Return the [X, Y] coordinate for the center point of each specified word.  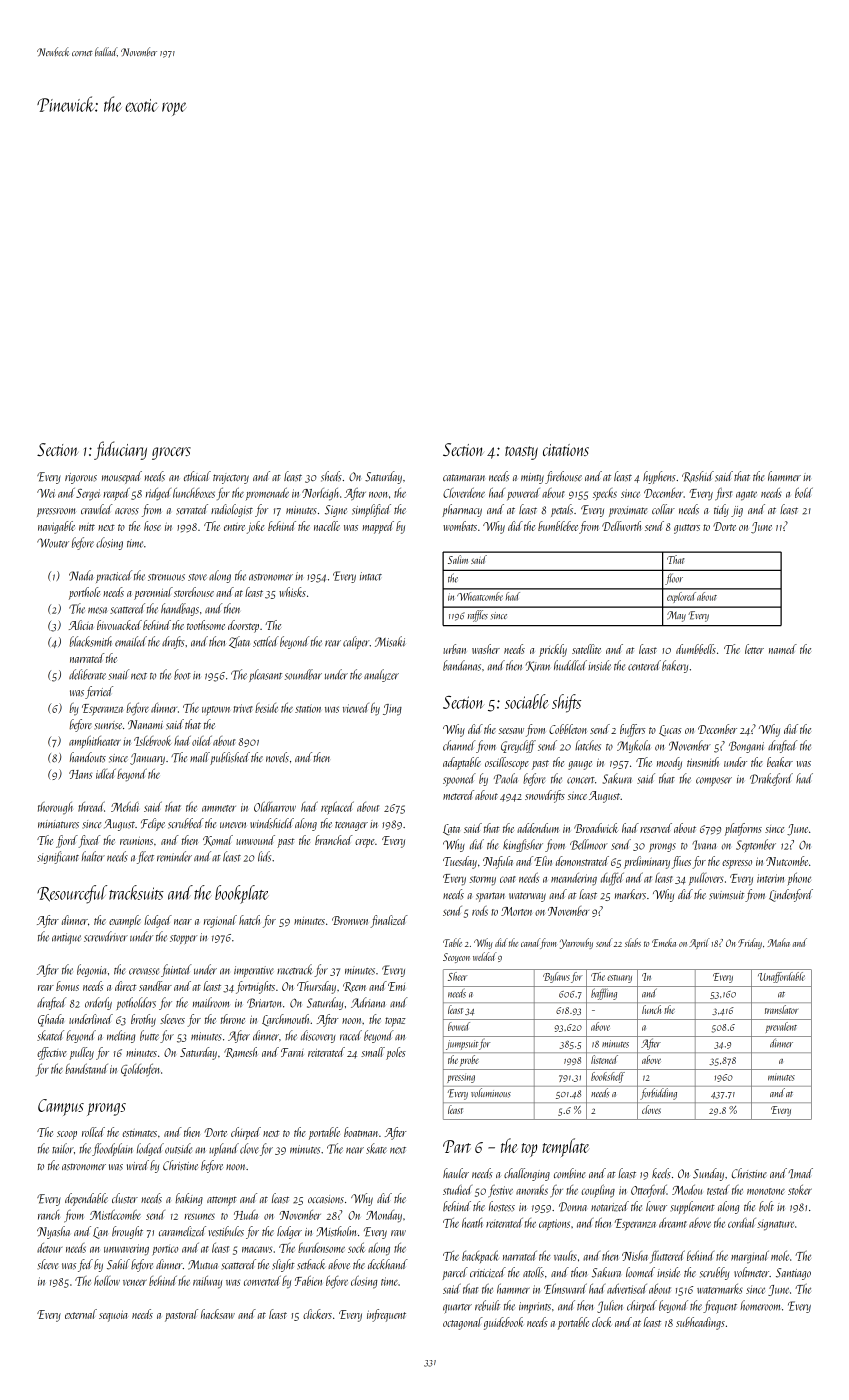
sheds [331, 476]
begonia [91, 970]
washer [486, 649]
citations [566, 450]
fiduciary [120, 450]
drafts [173, 642]
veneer [135, 1282]
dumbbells [696, 649]
